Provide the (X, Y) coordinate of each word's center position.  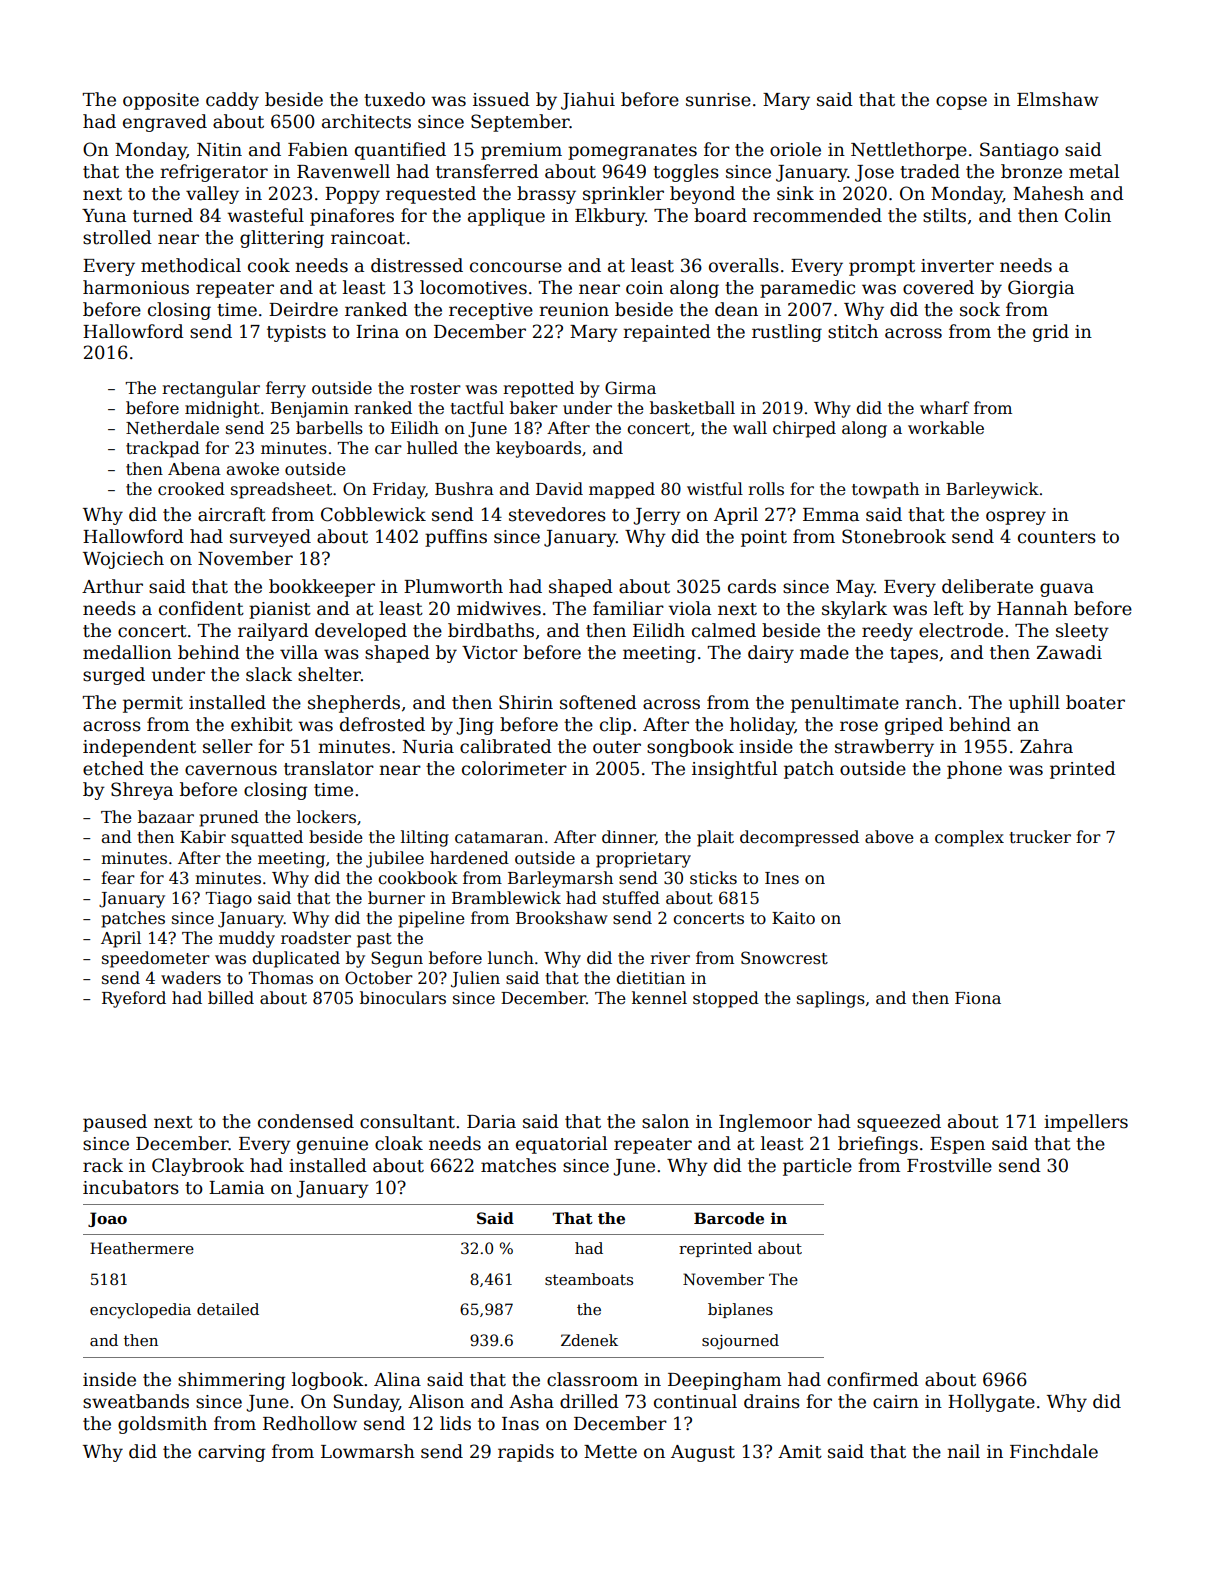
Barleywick (992, 490)
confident (201, 608)
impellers (1086, 1123)
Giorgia (1041, 289)
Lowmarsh (368, 1451)
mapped (622, 490)
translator (329, 768)
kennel (659, 998)
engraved (165, 123)
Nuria (428, 747)
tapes (914, 655)
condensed (306, 1121)
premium (521, 151)
